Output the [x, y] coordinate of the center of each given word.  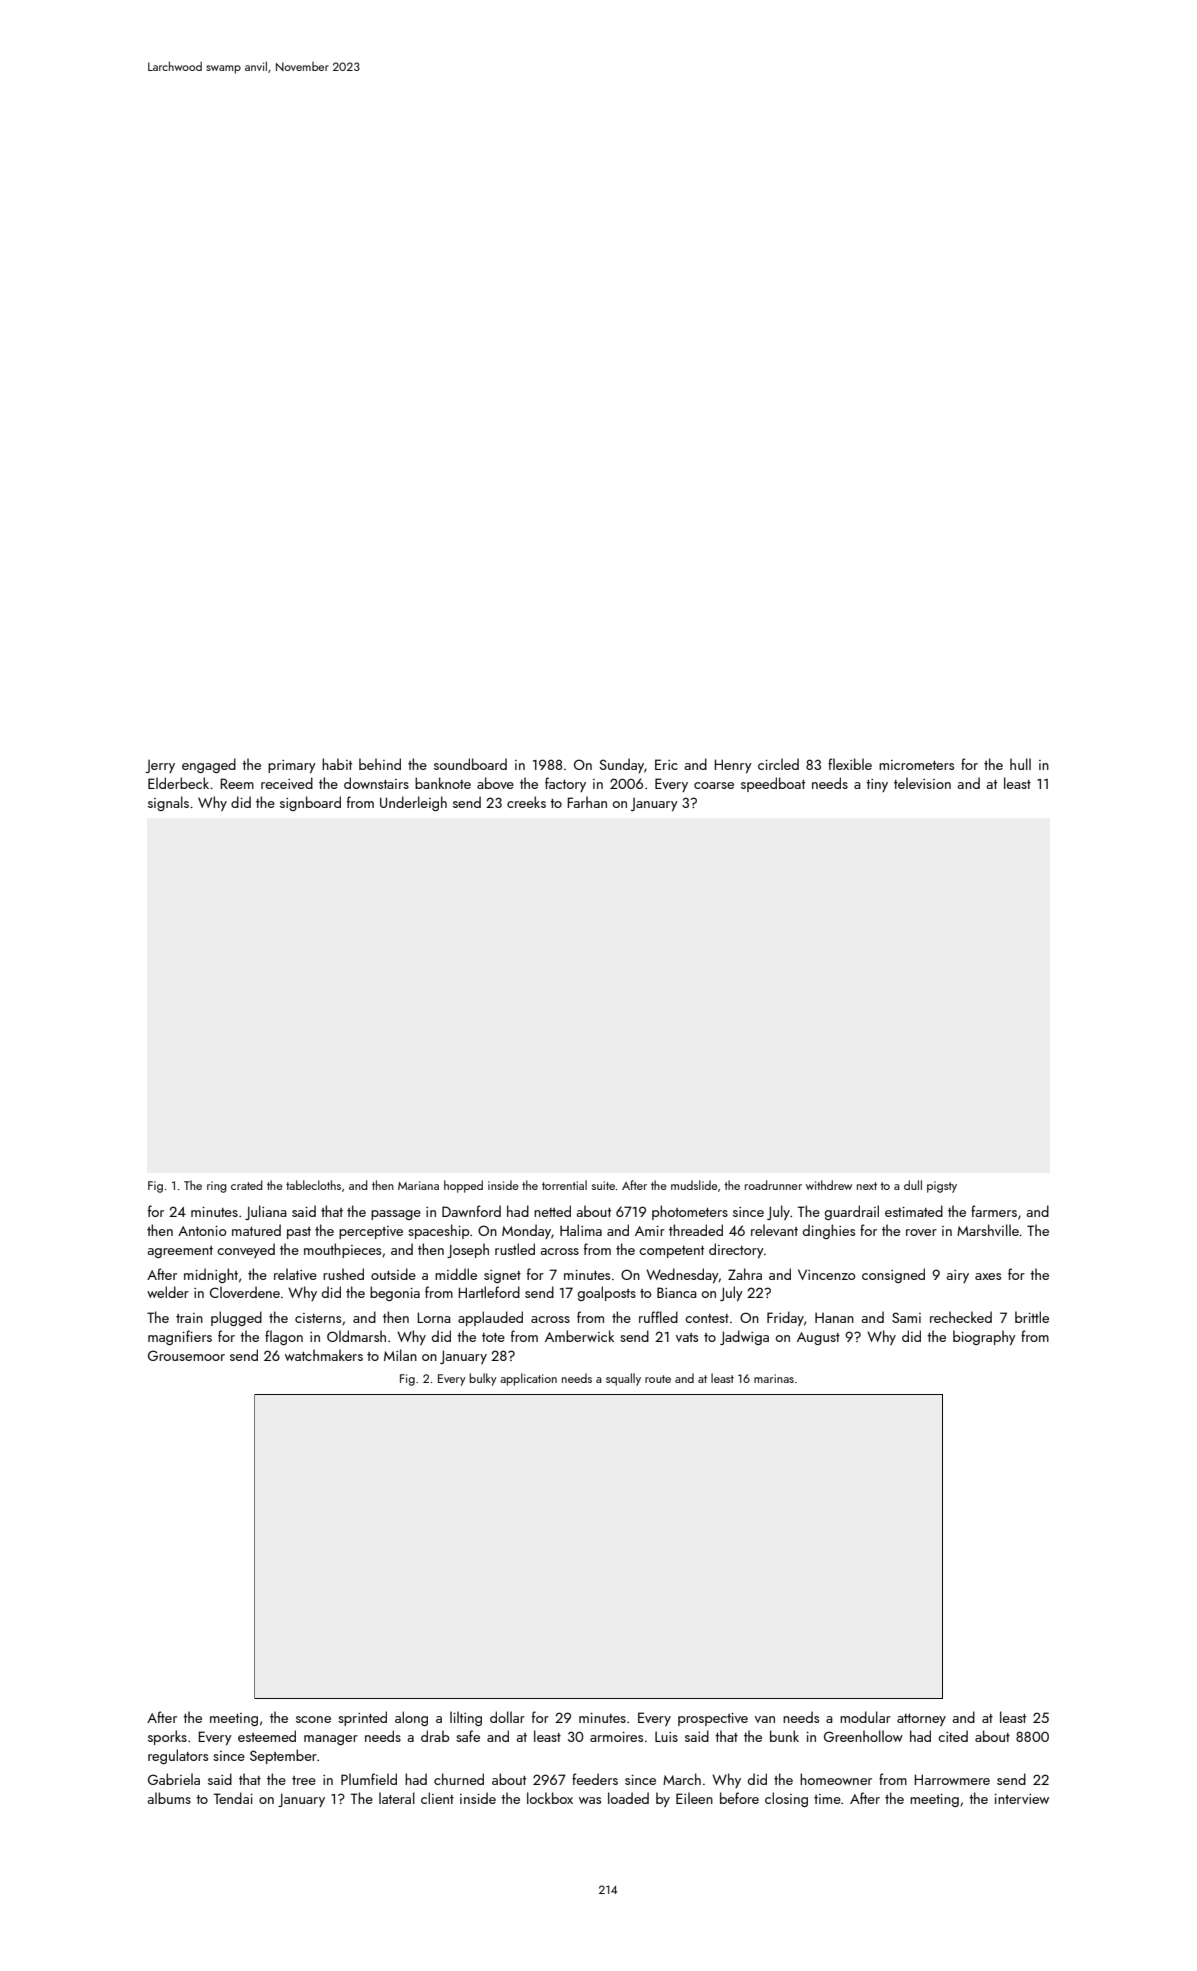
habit [337, 764]
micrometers [916, 765]
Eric [666, 764]
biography [984, 1337]
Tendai [233, 1798]
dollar [507, 1717]
